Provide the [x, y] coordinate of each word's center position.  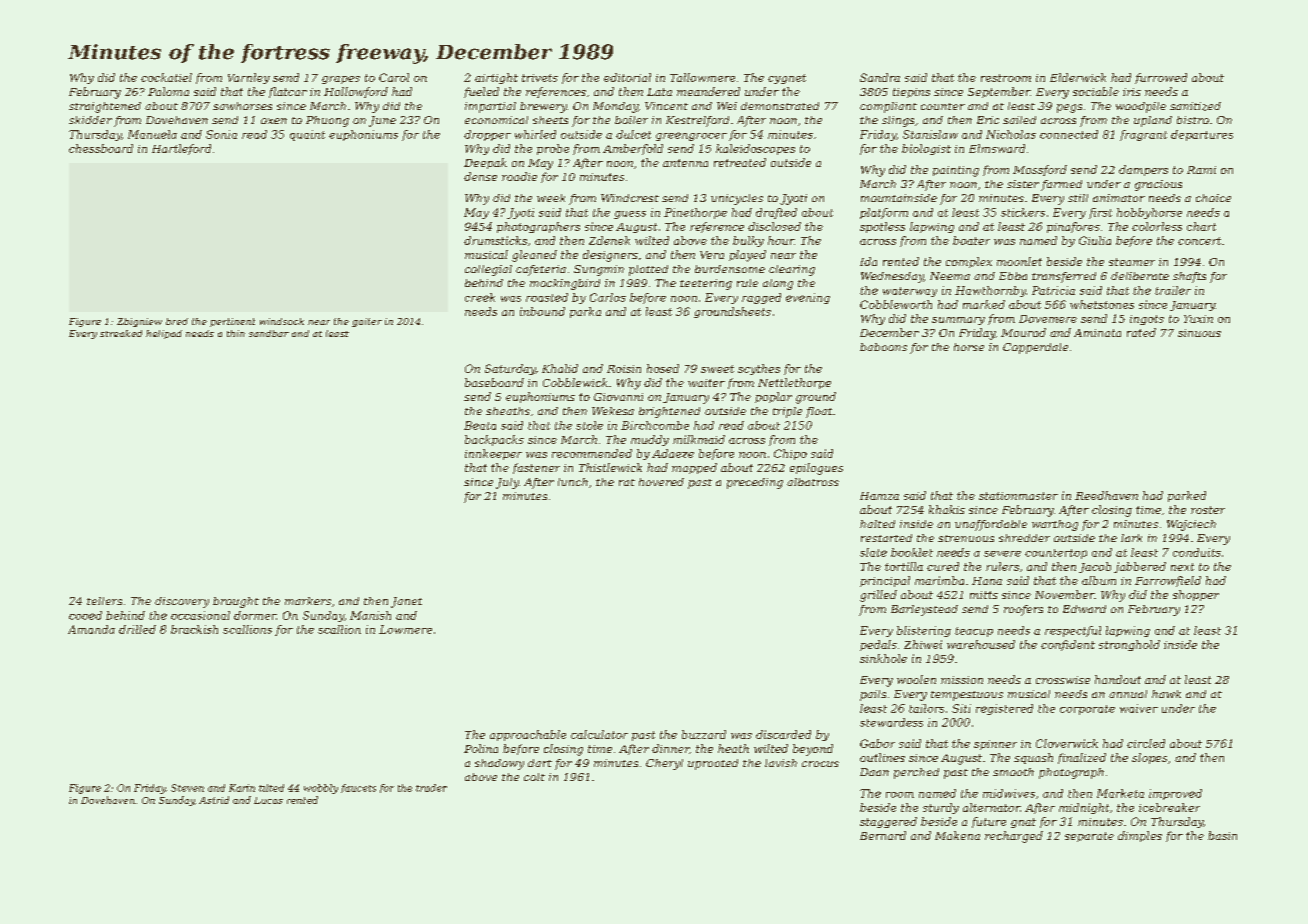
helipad [164, 334]
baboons [883, 347]
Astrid [214, 800]
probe [553, 149]
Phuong [327, 121]
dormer [255, 615]
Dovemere [1048, 319]
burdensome [730, 269]
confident [1068, 645]
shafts [1189, 277]
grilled [878, 596]
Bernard [883, 835]
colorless [1157, 226]
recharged [1014, 837]
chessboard [101, 148]
